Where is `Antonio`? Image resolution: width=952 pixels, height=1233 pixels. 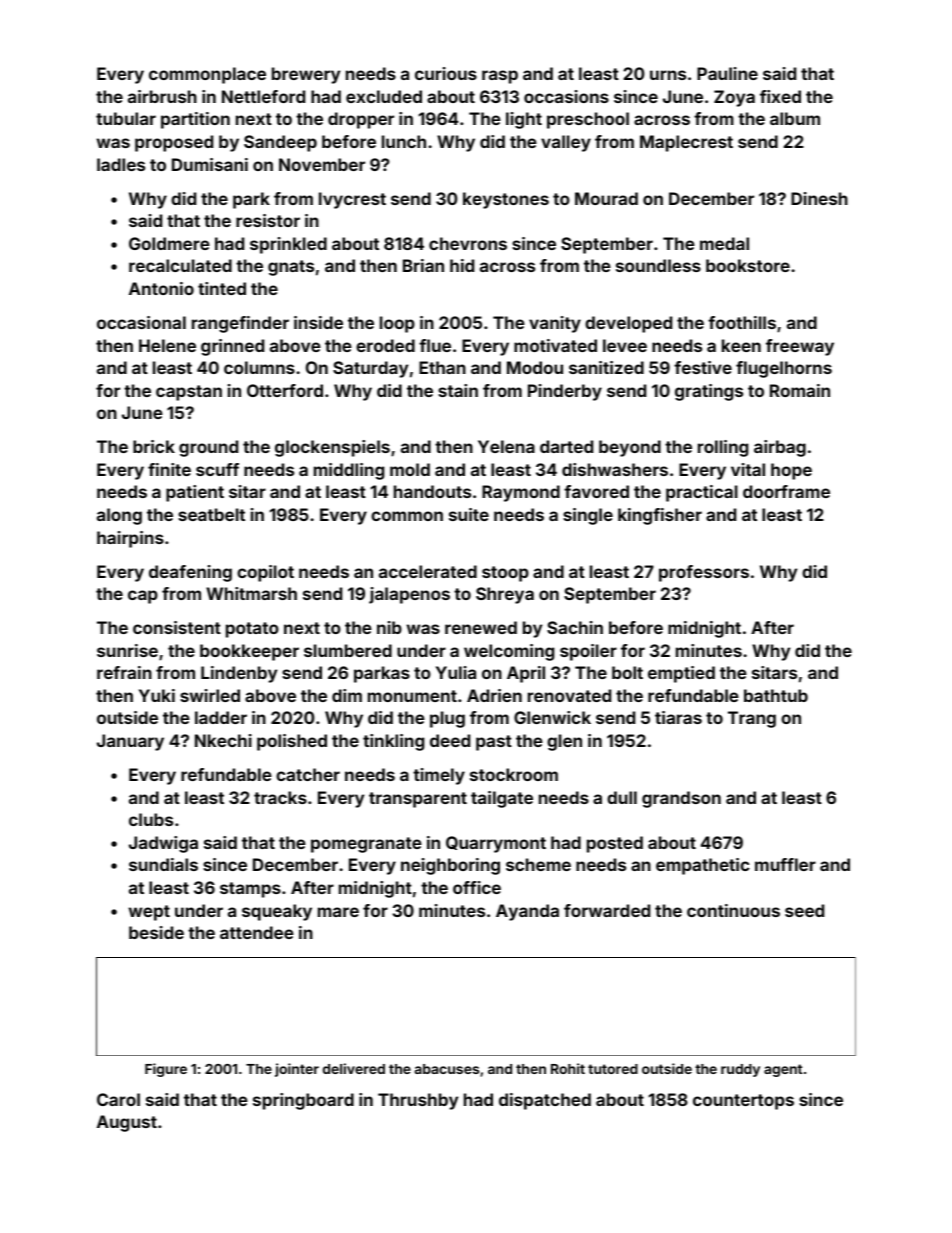 Antonio is located at coordinates (161, 288).
